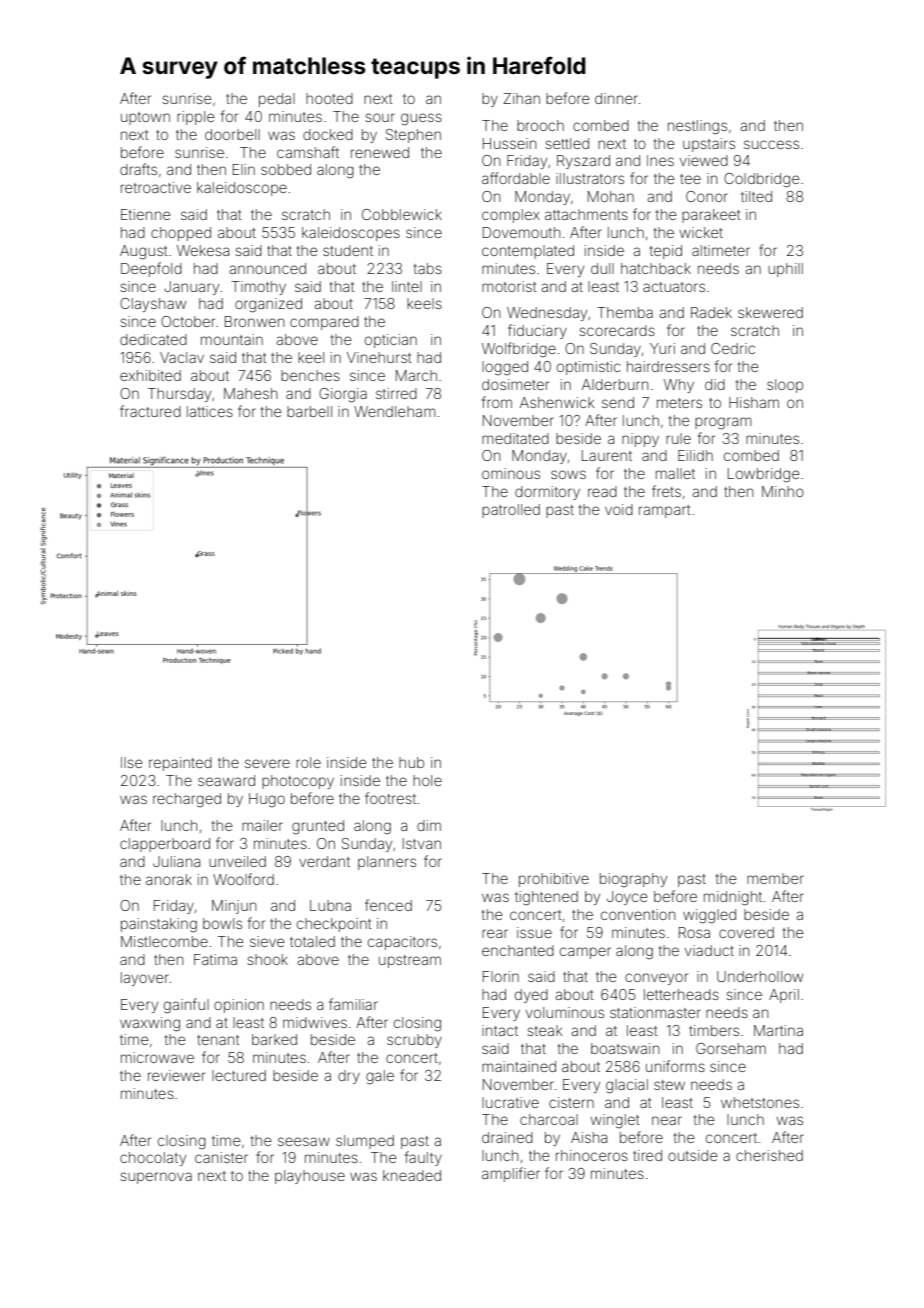 This screenshot has width=924, height=1308. Describe the element at coordinates (592, 1155) in the screenshot. I see `rhinoceros` at that location.
